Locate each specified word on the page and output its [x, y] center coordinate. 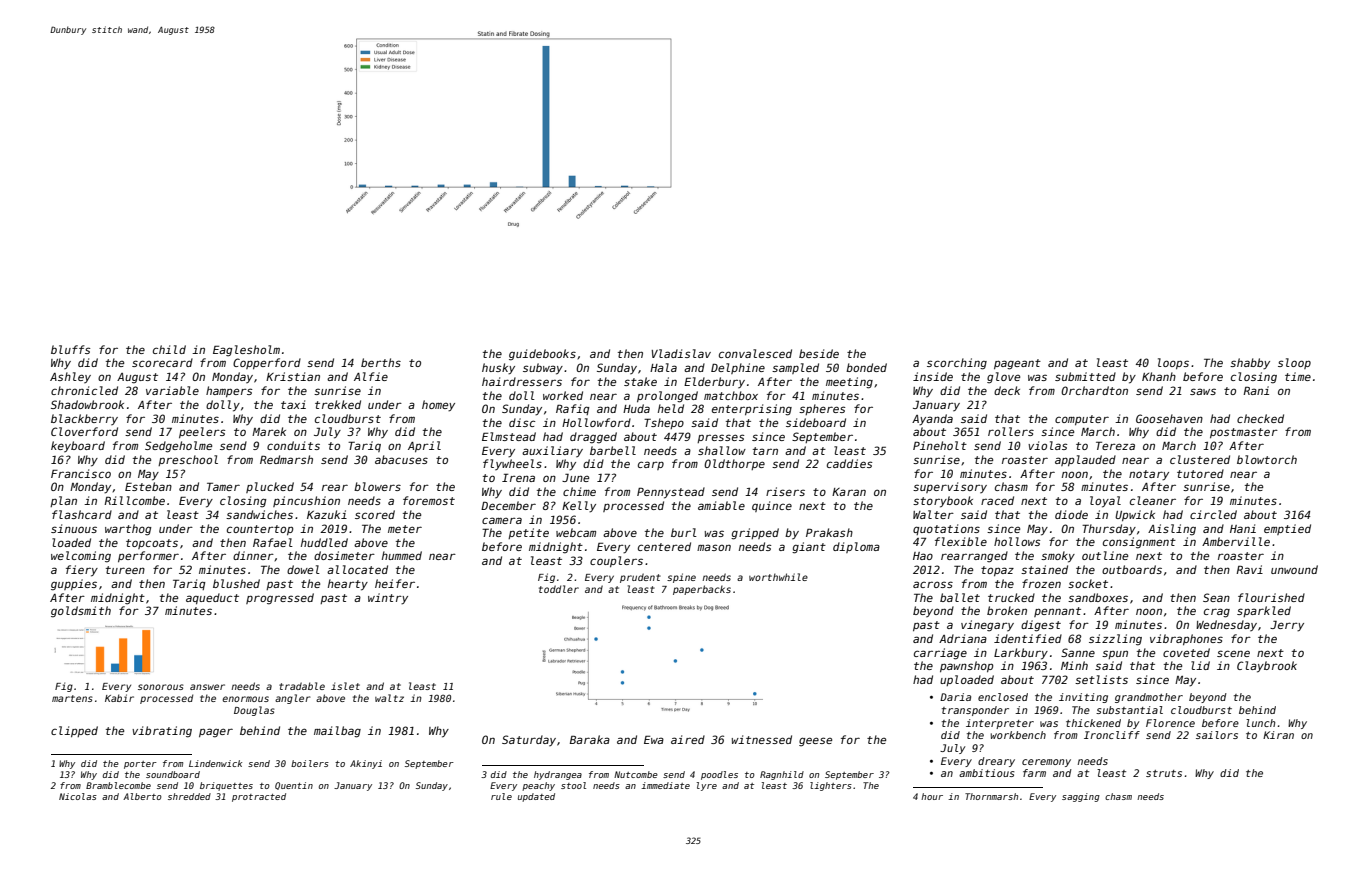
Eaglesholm [246, 351]
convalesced [755, 353]
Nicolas [78, 796]
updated [536, 797]
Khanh [1159, 376]
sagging [1081, 797]
